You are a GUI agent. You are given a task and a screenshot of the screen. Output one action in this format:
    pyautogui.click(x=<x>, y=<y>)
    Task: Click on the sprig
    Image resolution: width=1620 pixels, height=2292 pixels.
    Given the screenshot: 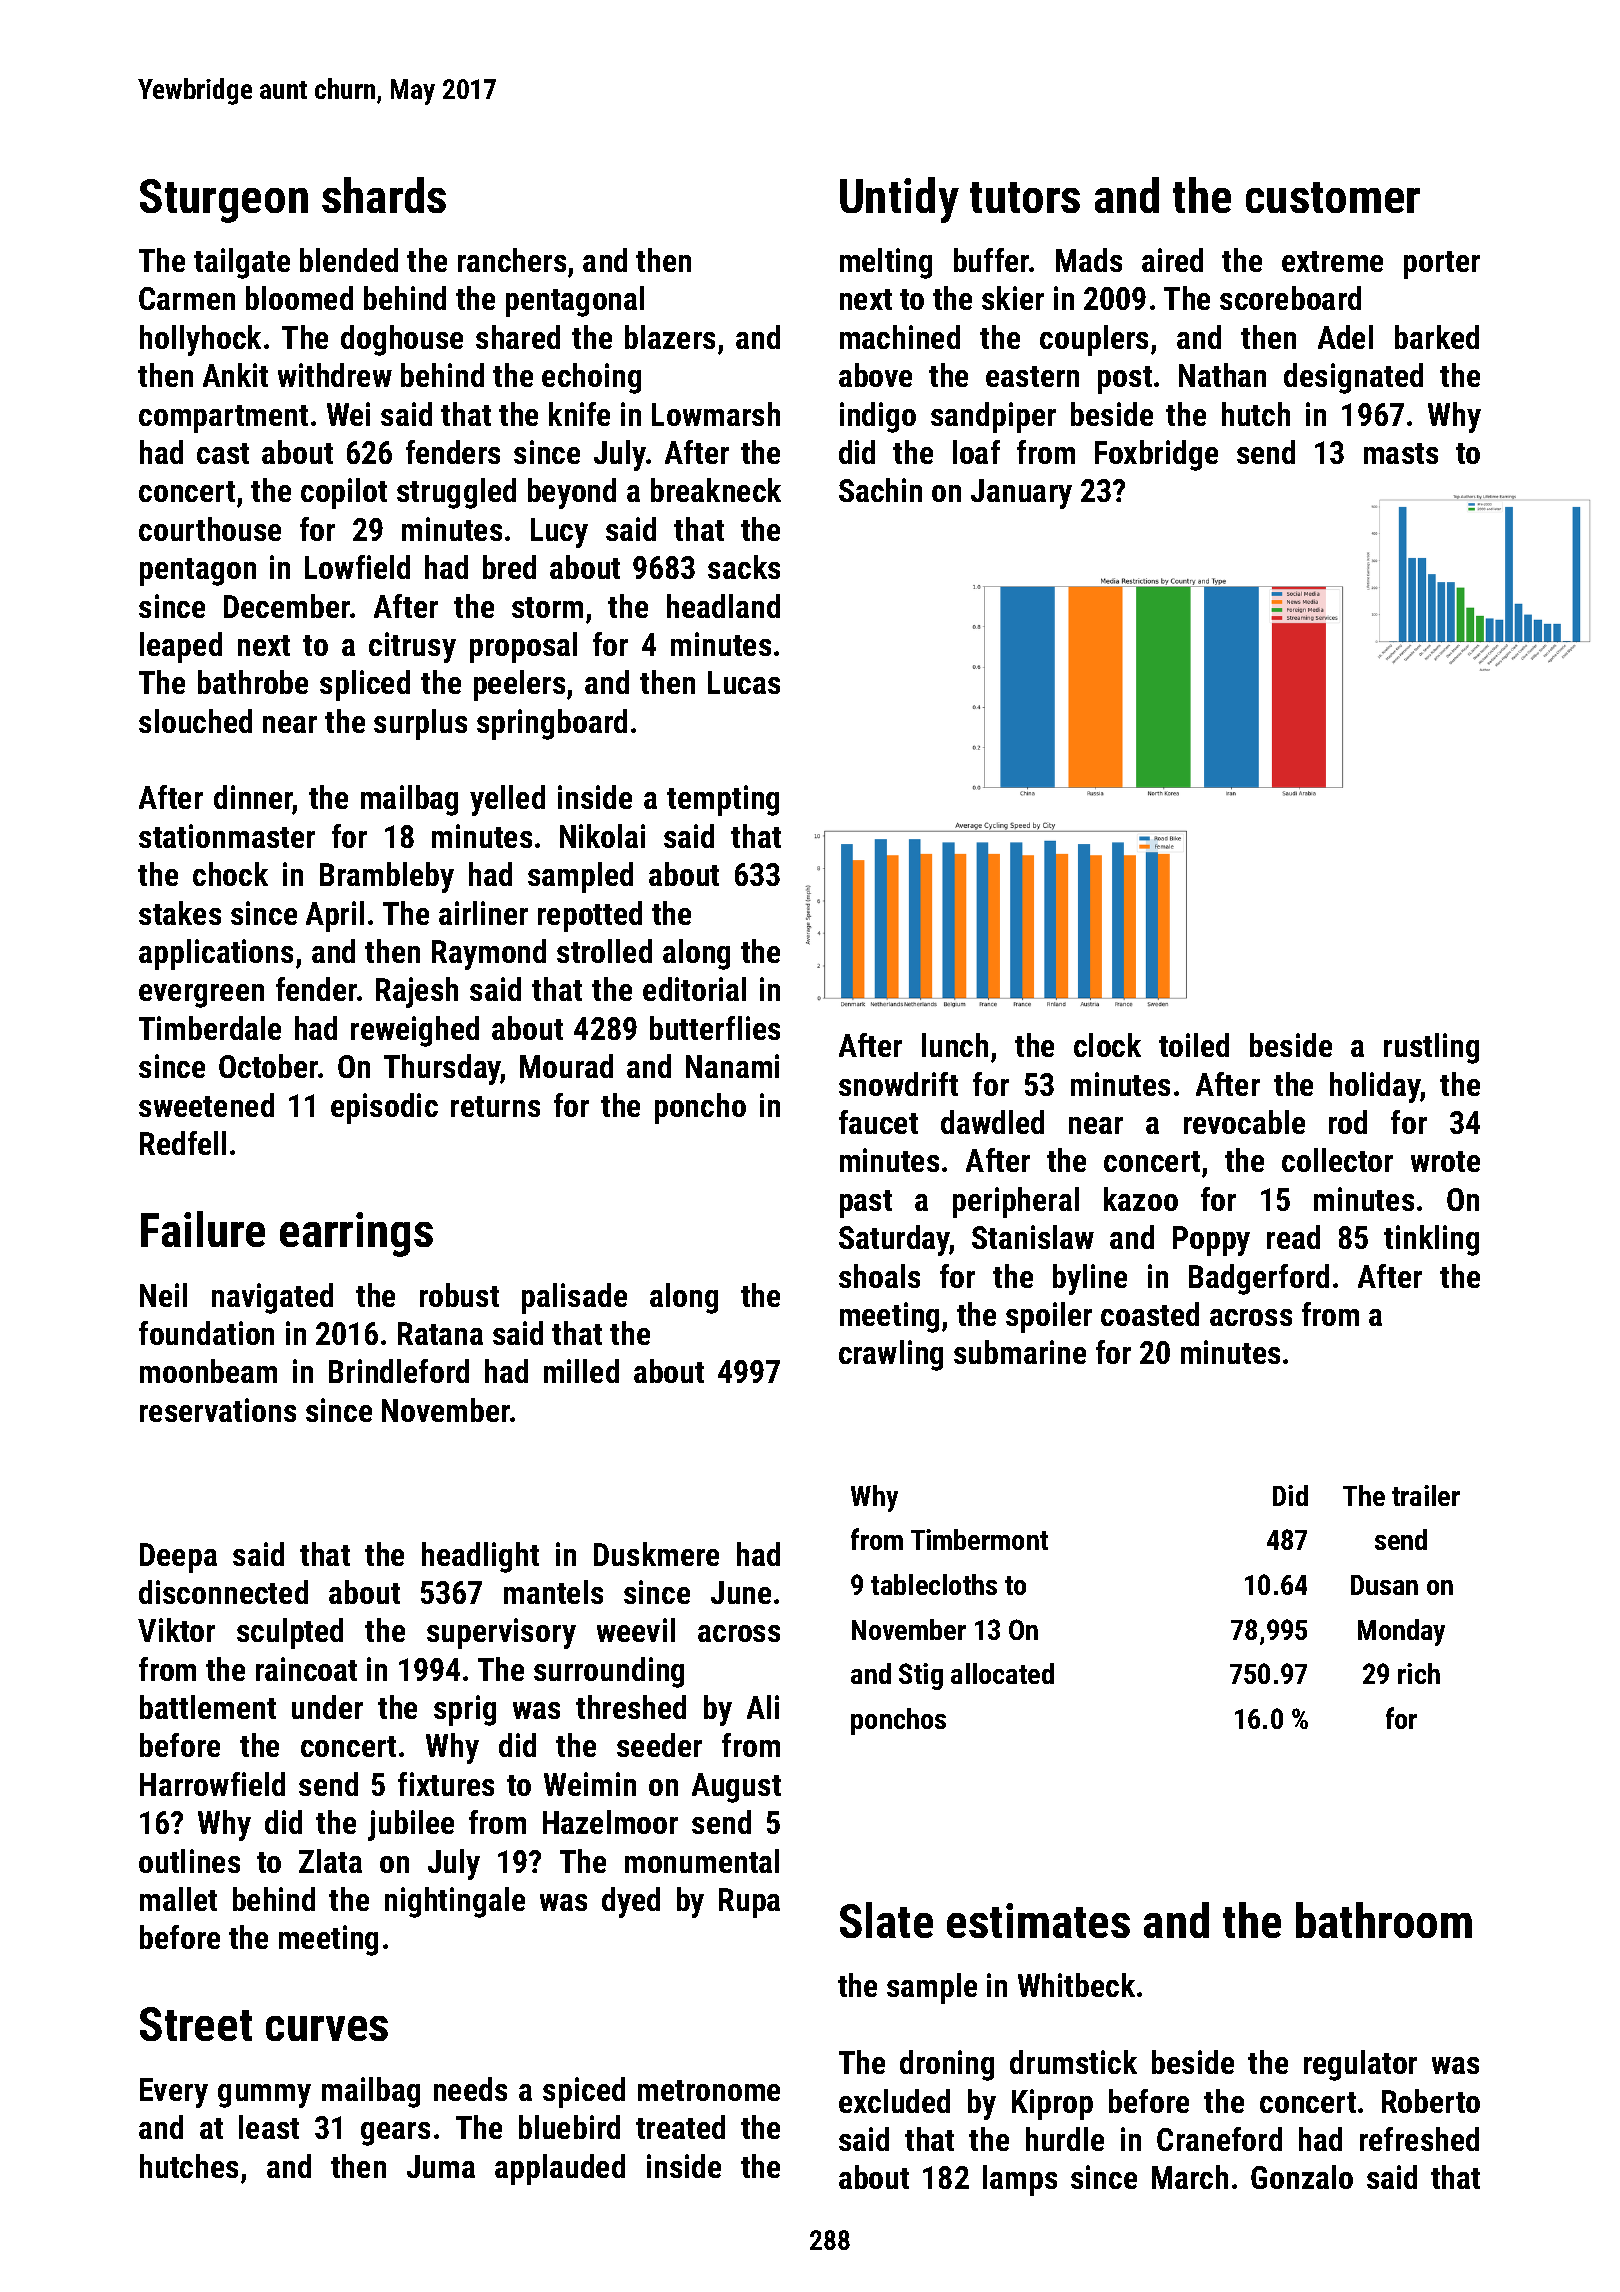 What is the action you would take?
    pyautogui.click(x=465, y=1710)
